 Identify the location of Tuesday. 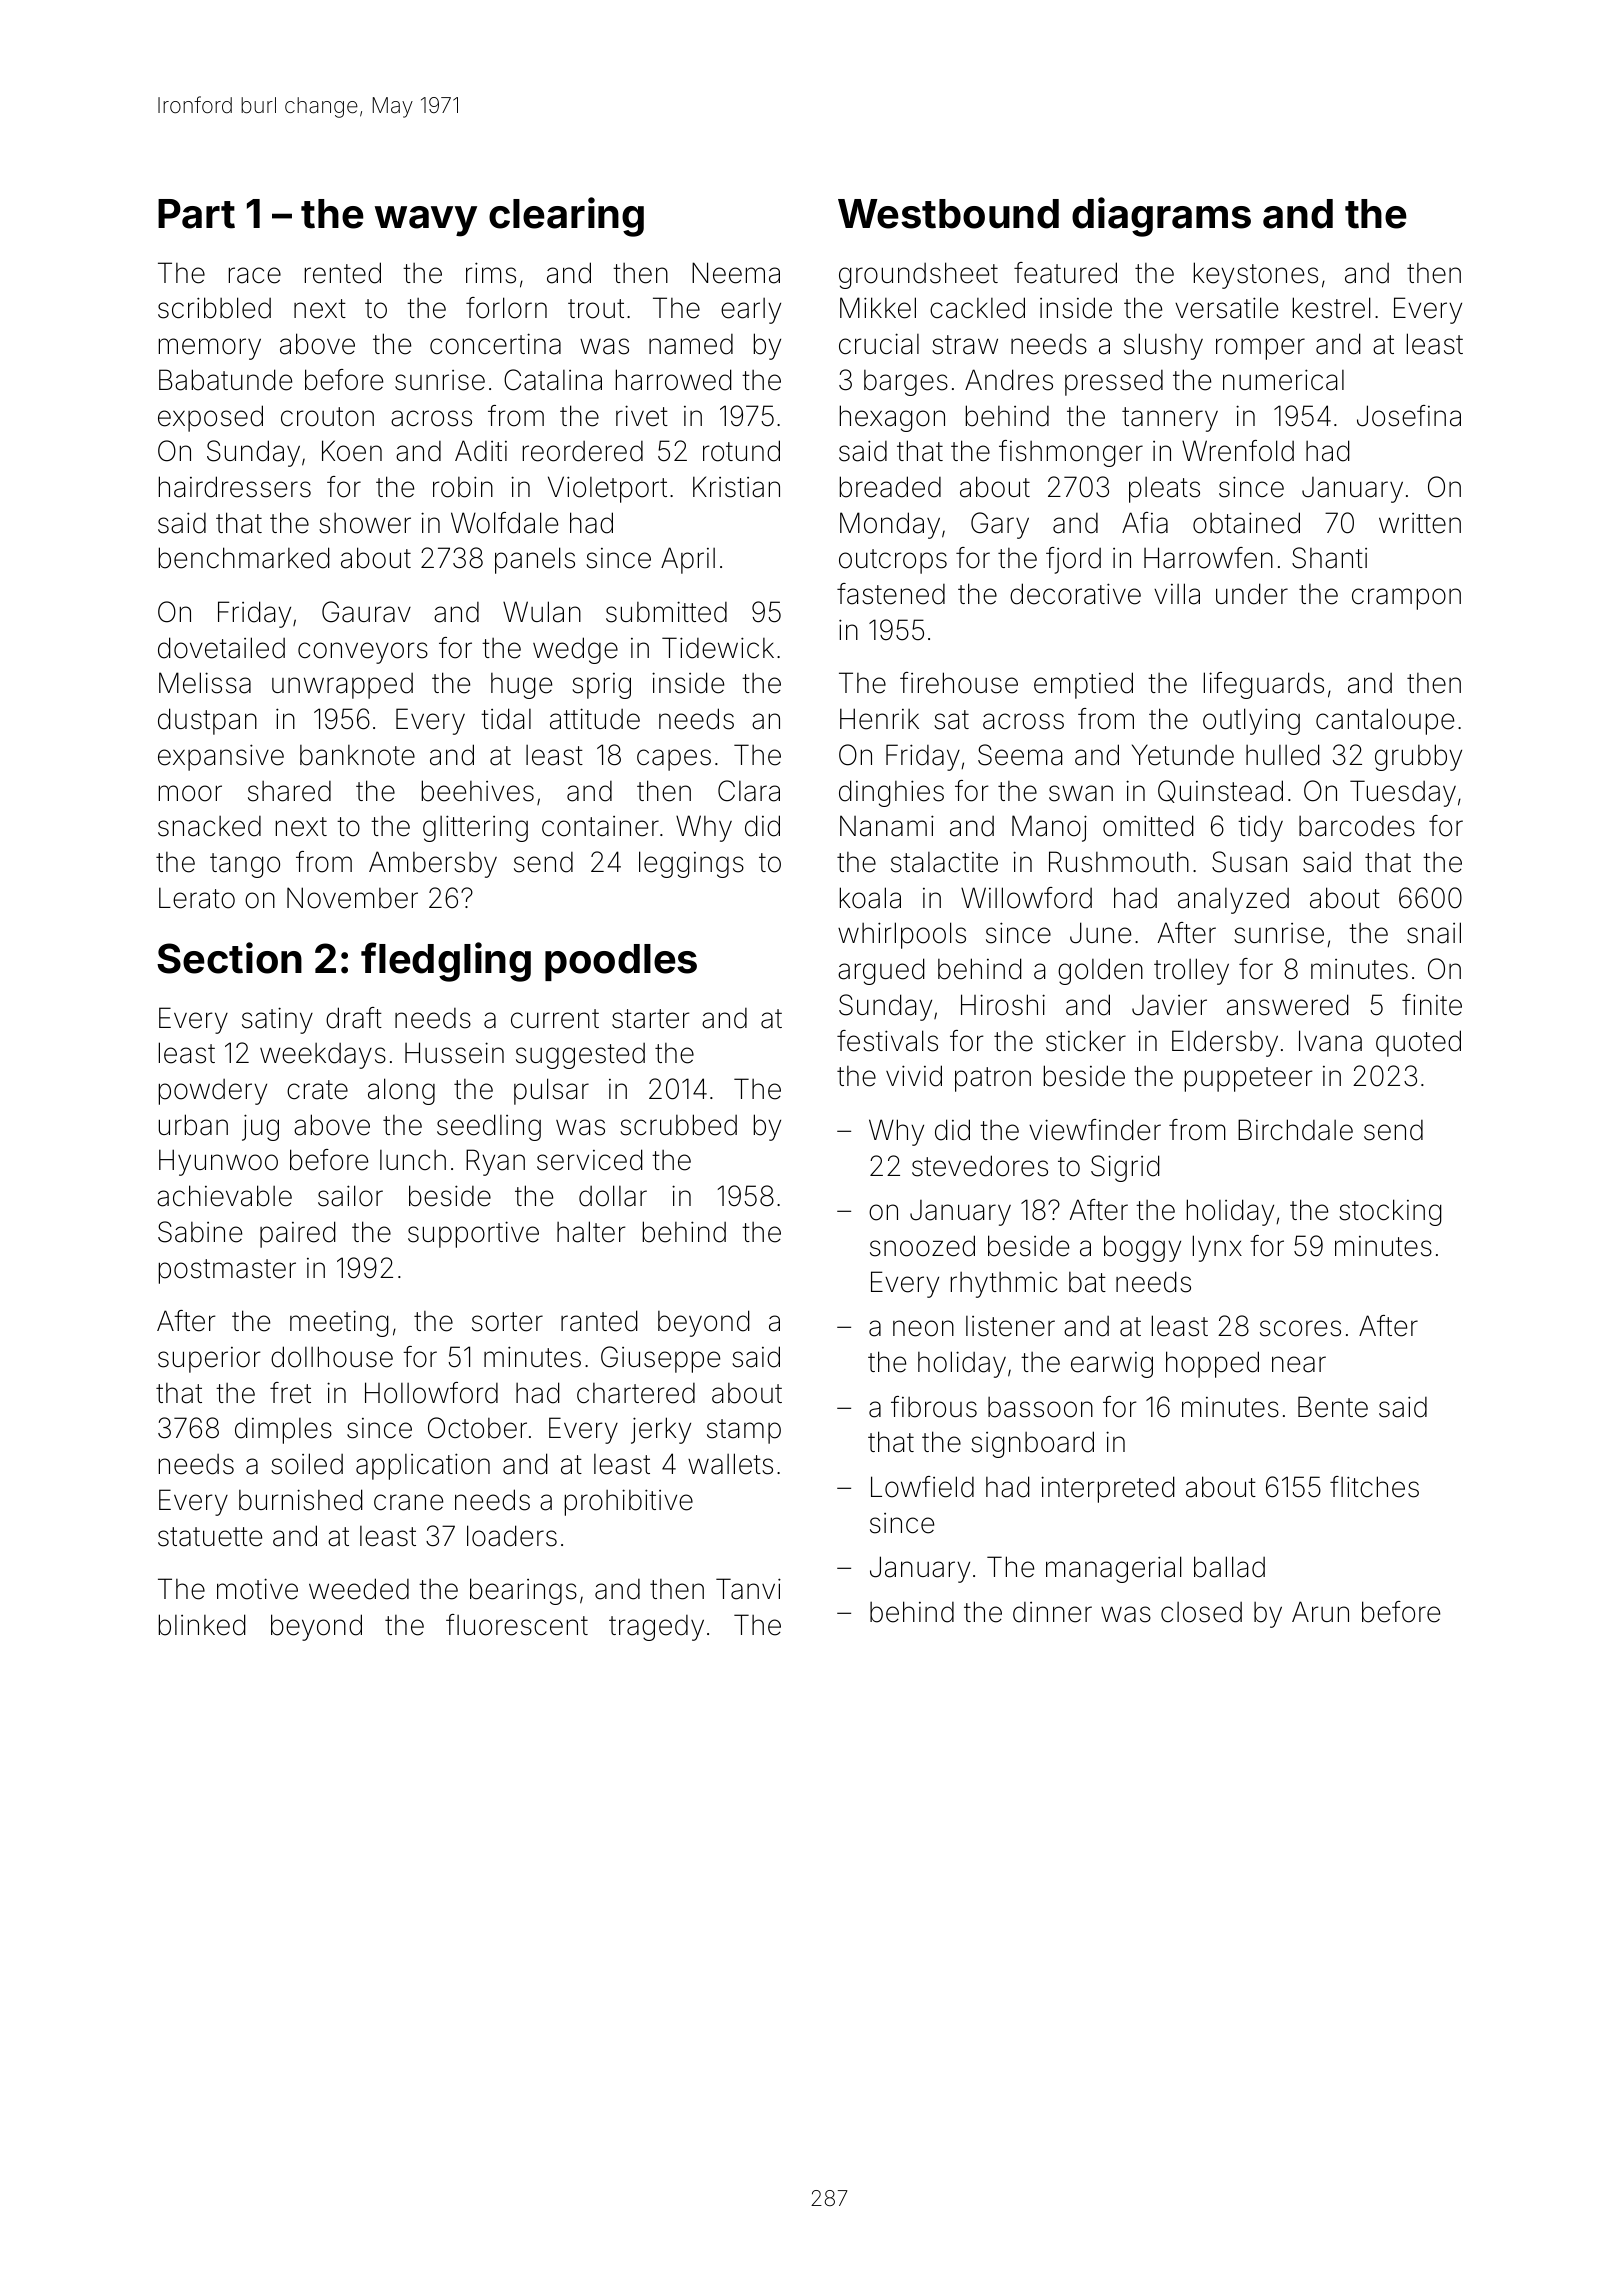
(1403, 793).
